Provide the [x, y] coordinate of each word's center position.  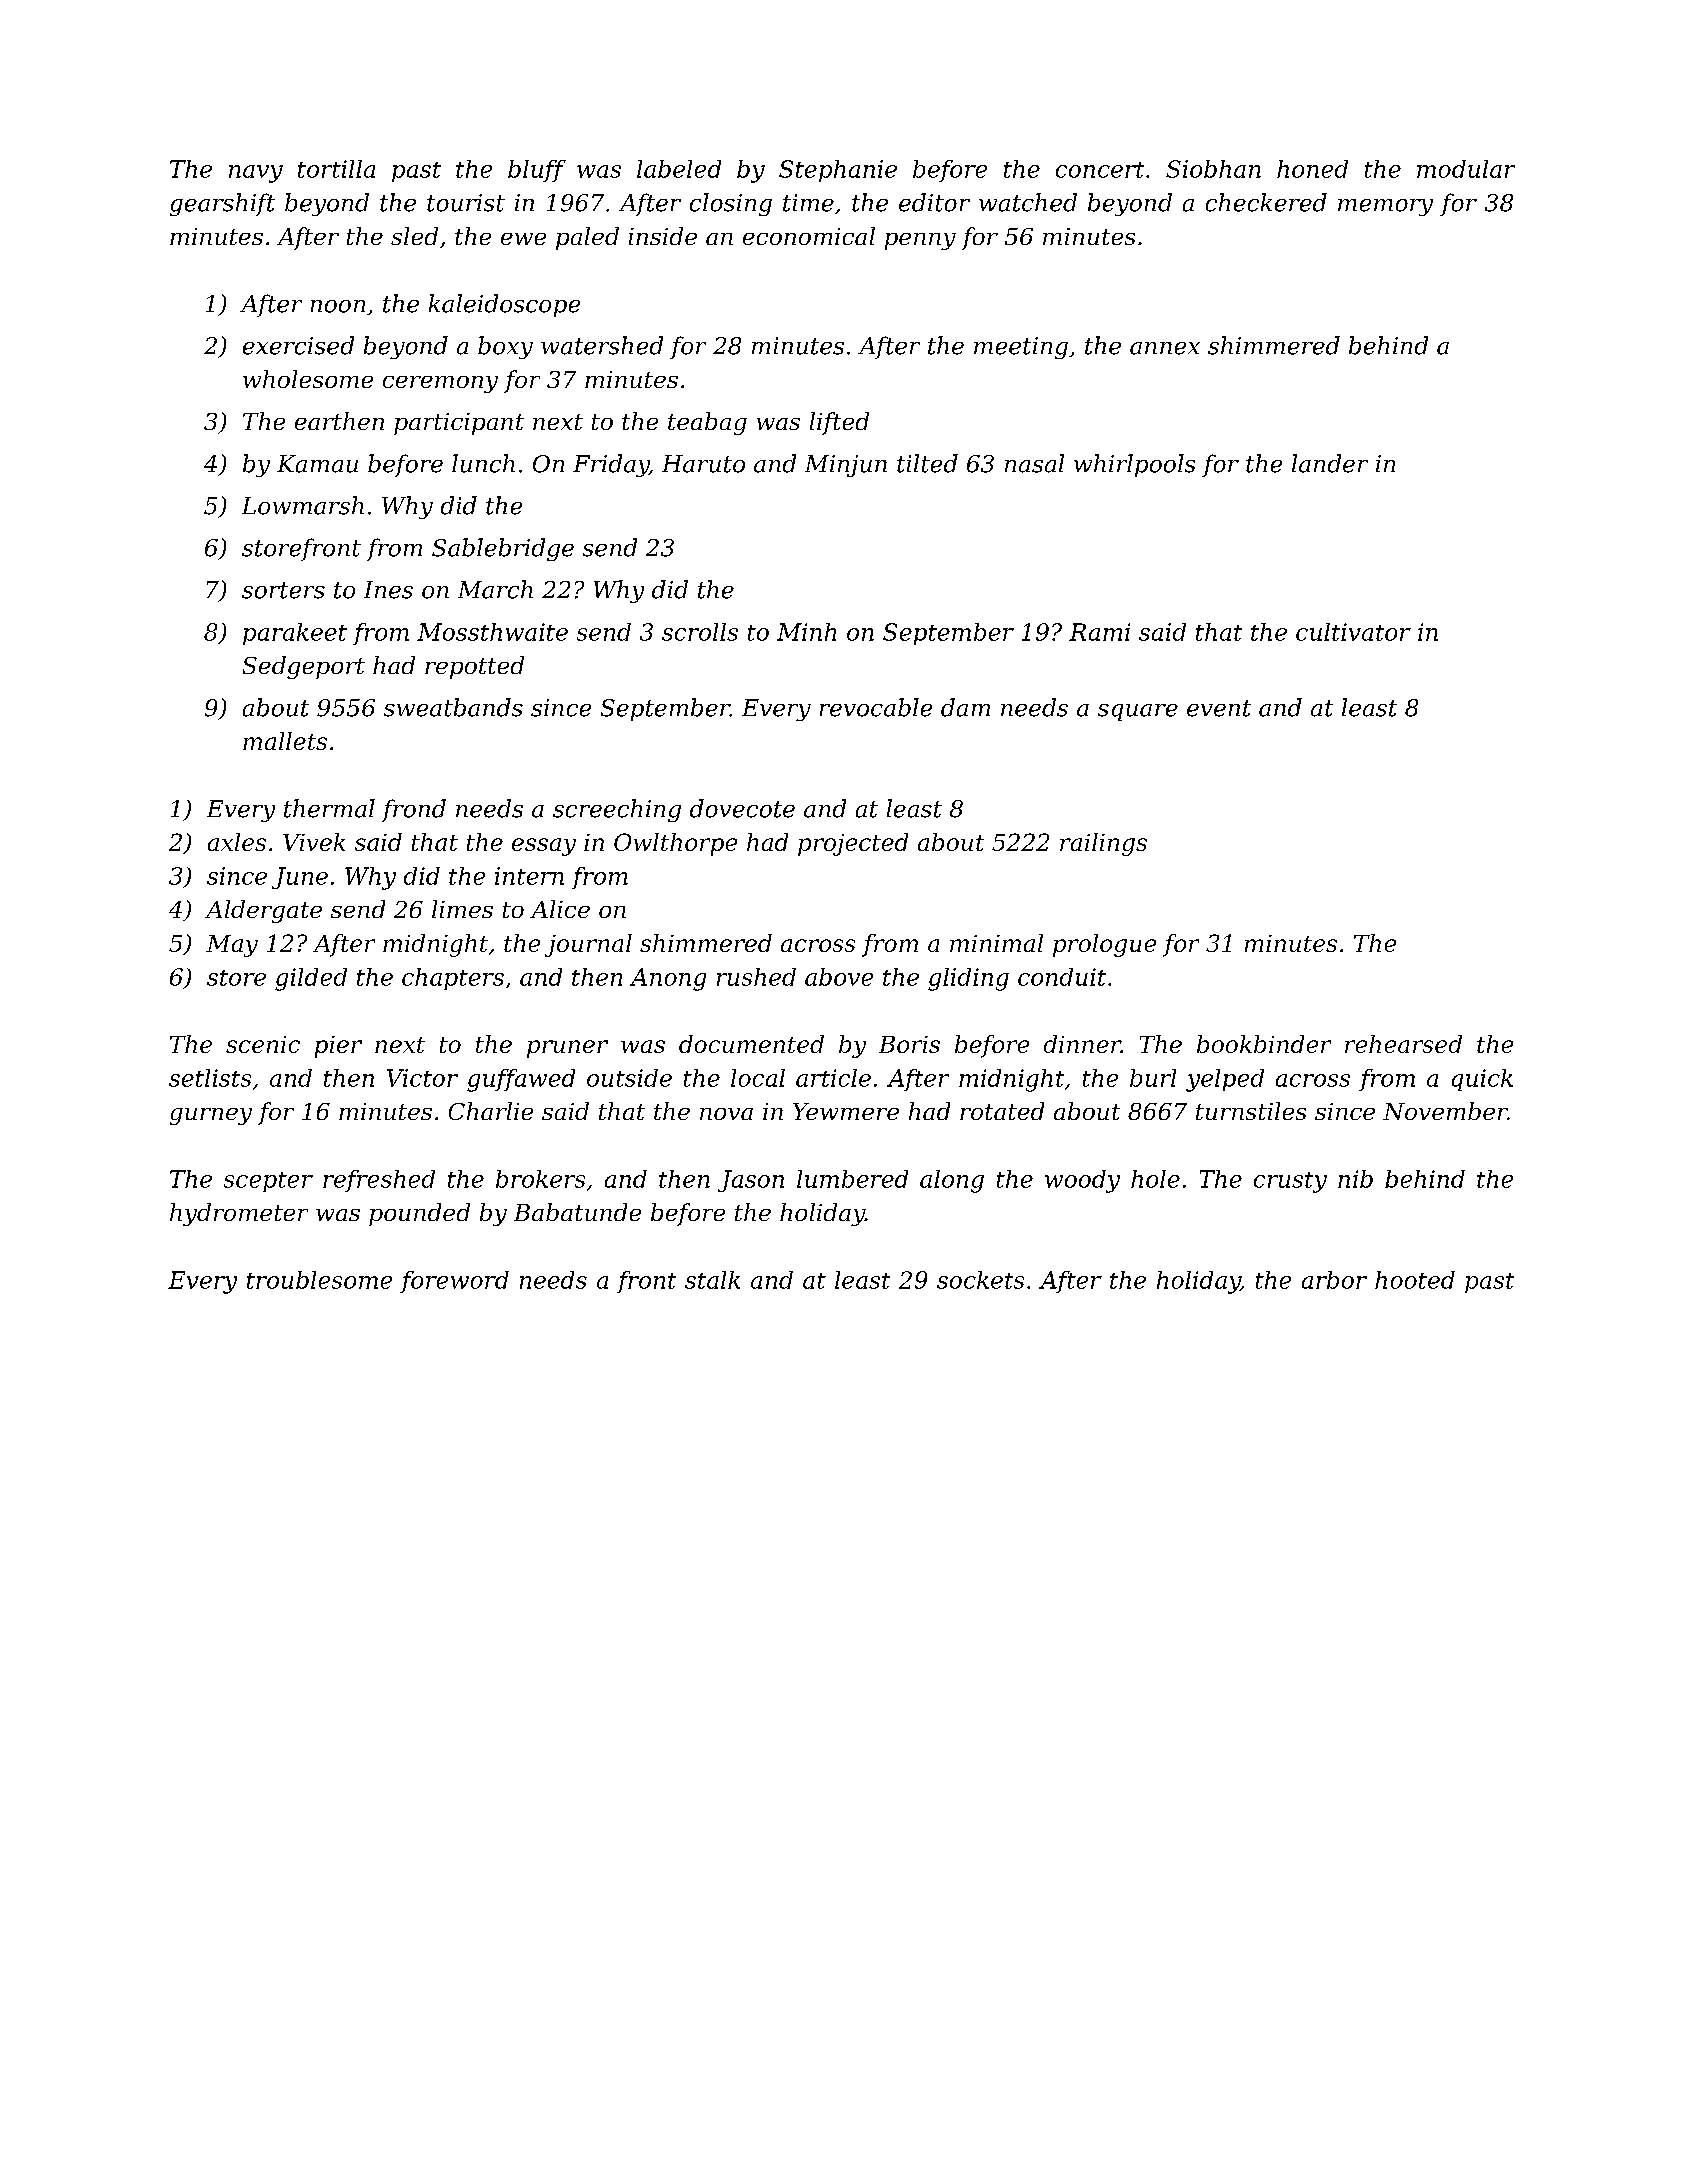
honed [1312, 169]
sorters [283, 590]
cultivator [1353, 632]
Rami [1099, 632]
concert [1100, 170]
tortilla [336, 169]
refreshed [379, 1181]
